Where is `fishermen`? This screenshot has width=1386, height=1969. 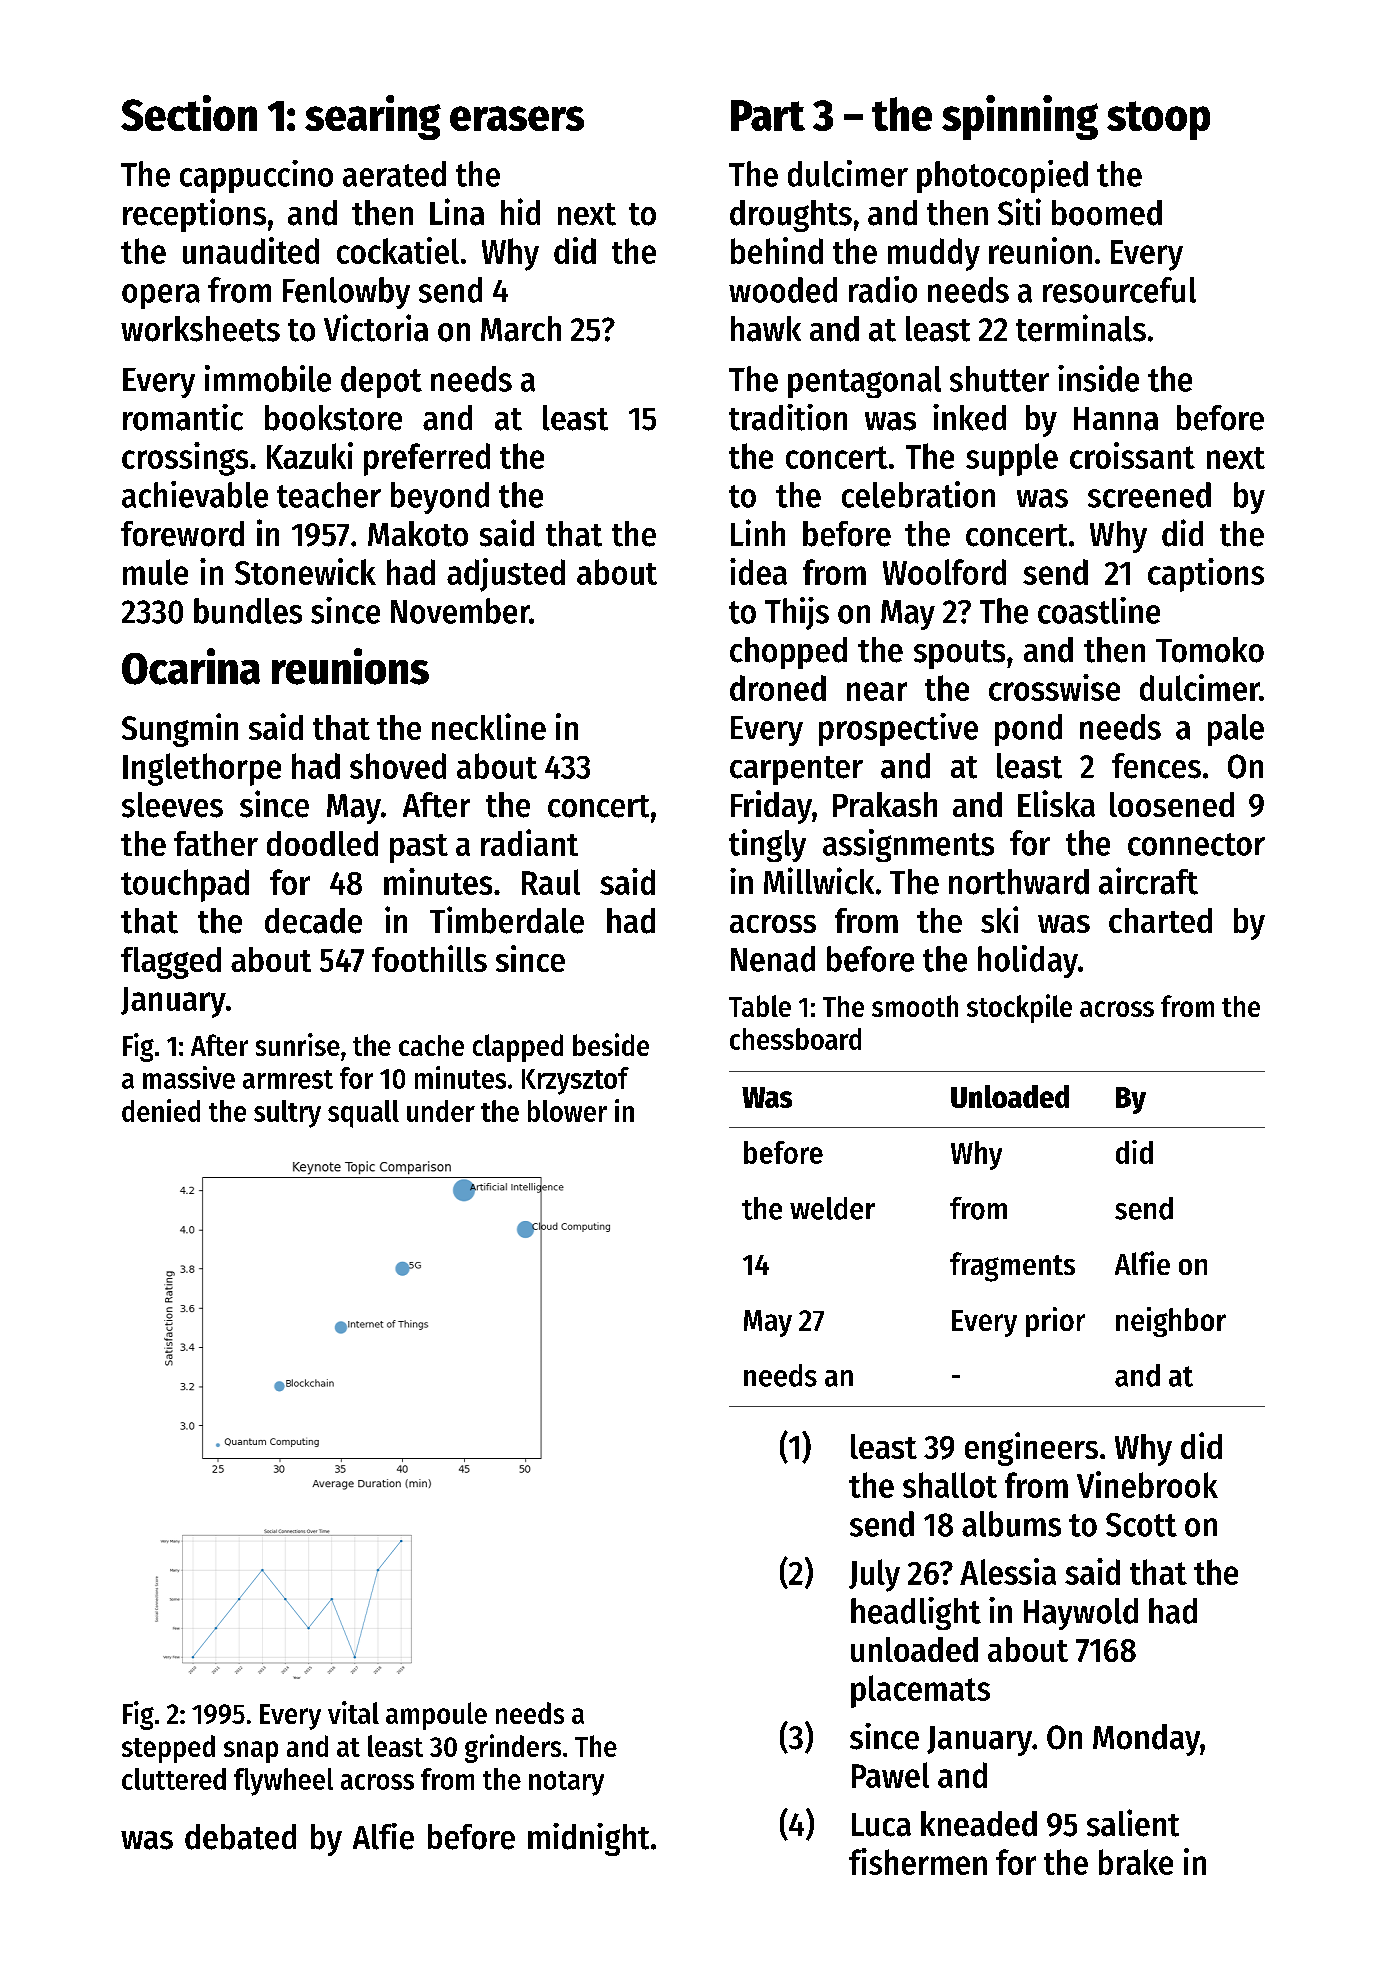
fishermen is located at coordinates (918, 1861).
